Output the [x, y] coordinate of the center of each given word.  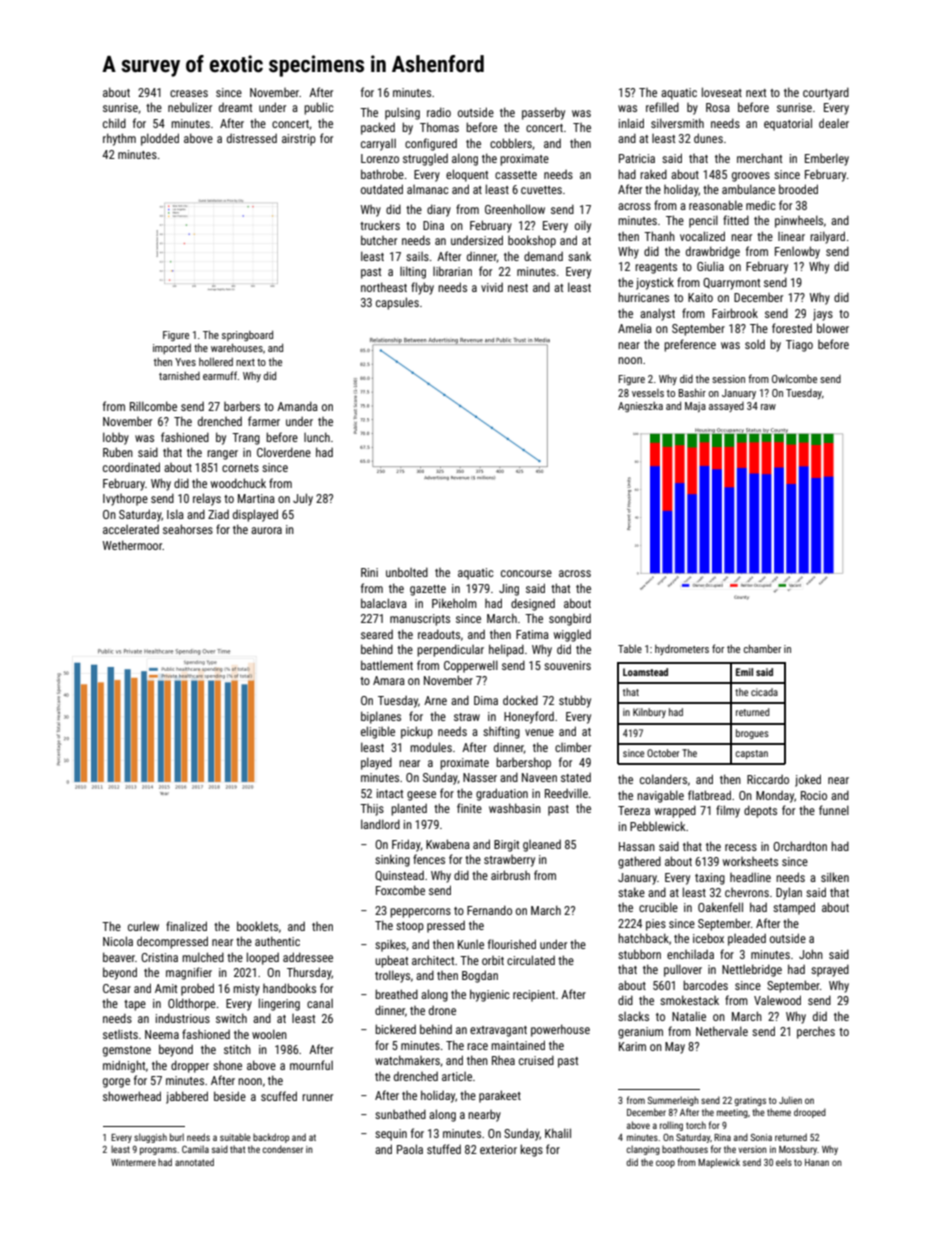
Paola [410, 1149]
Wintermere [133, 1162]
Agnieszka [640, 407]
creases [189, 93]
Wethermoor [133, 545]
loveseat [722, 92]
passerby [543, 113]
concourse [526, 573]
